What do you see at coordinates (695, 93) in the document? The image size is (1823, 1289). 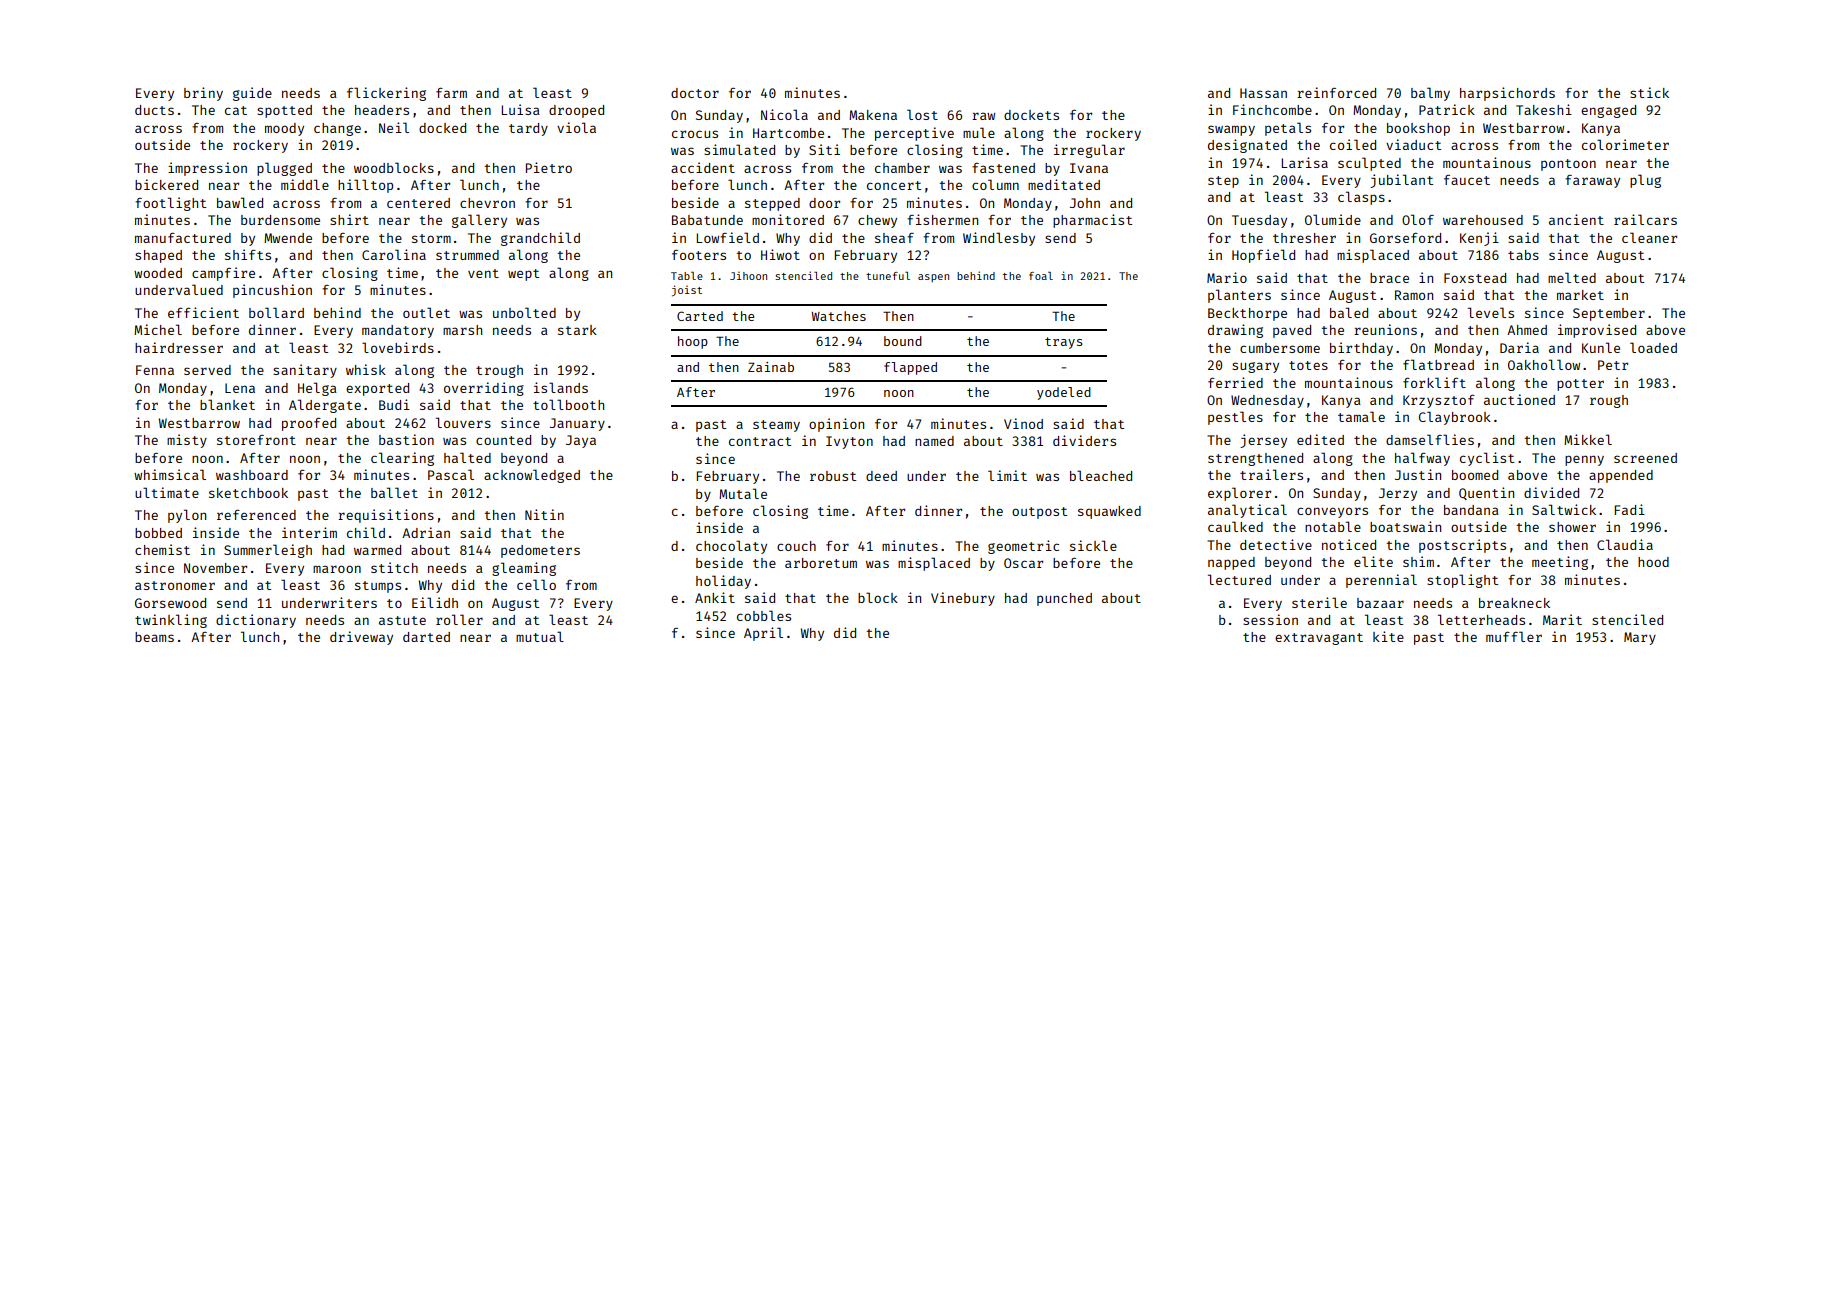 I see `doctor` at bounding box center [695, 93].
